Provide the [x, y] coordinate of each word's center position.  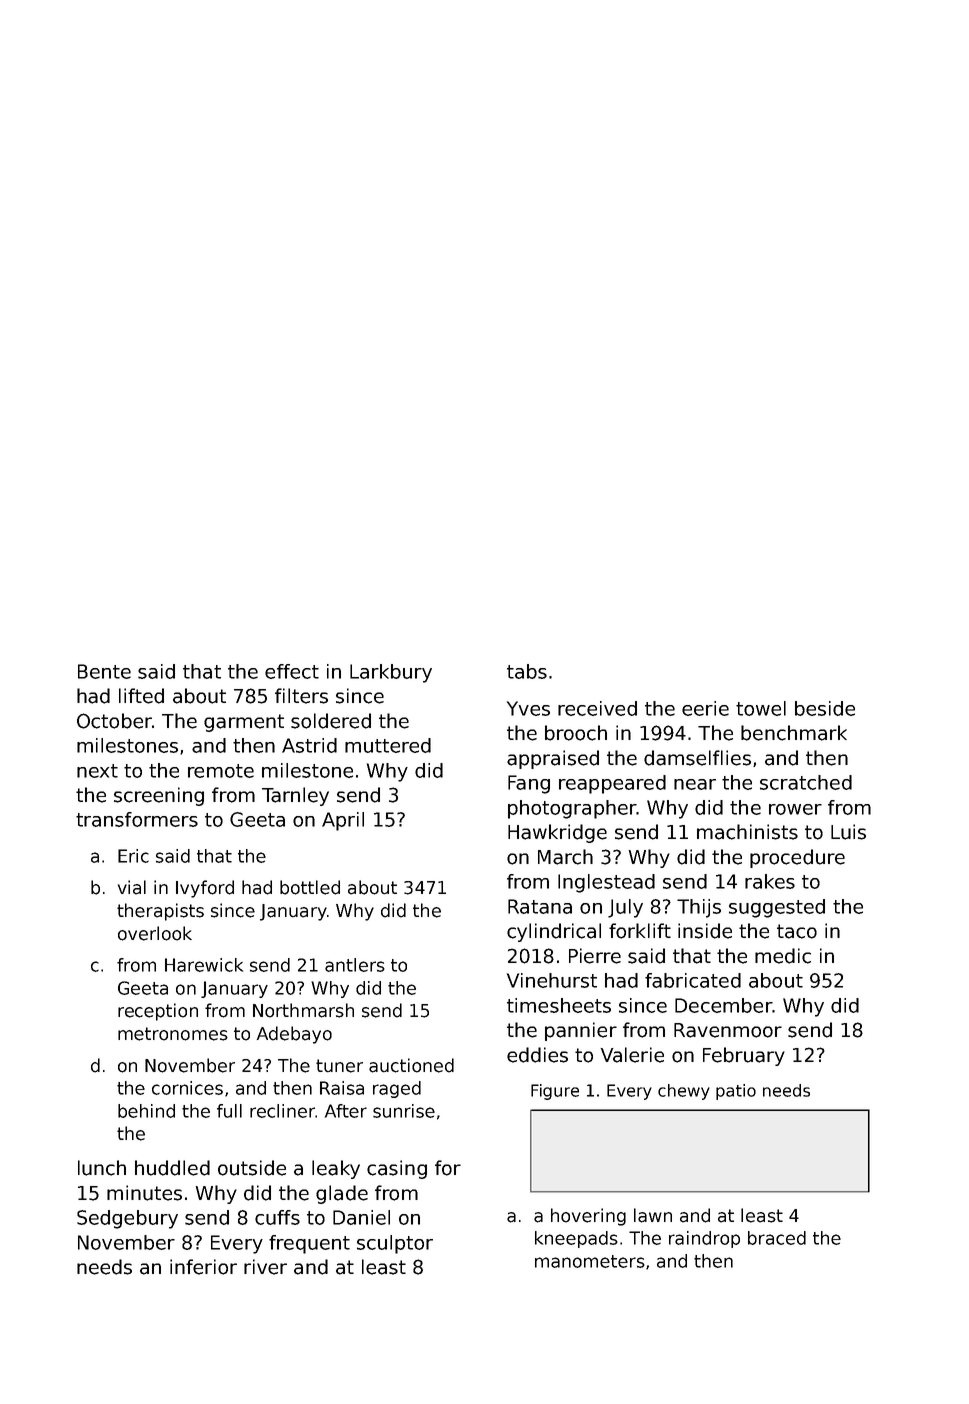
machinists [747, 832]
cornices [187, 1088]
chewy [684, 1092]
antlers [355, 965]
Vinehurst [552, 980]
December [723, 1005]
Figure [555, 1092]
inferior [203, 1267]
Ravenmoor [728, 1030]
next [97, 771]
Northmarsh [303, 1010]
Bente [104, 671]
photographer [572, 809]
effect [292, 671]
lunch [102, 1168]
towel [761, 708]
